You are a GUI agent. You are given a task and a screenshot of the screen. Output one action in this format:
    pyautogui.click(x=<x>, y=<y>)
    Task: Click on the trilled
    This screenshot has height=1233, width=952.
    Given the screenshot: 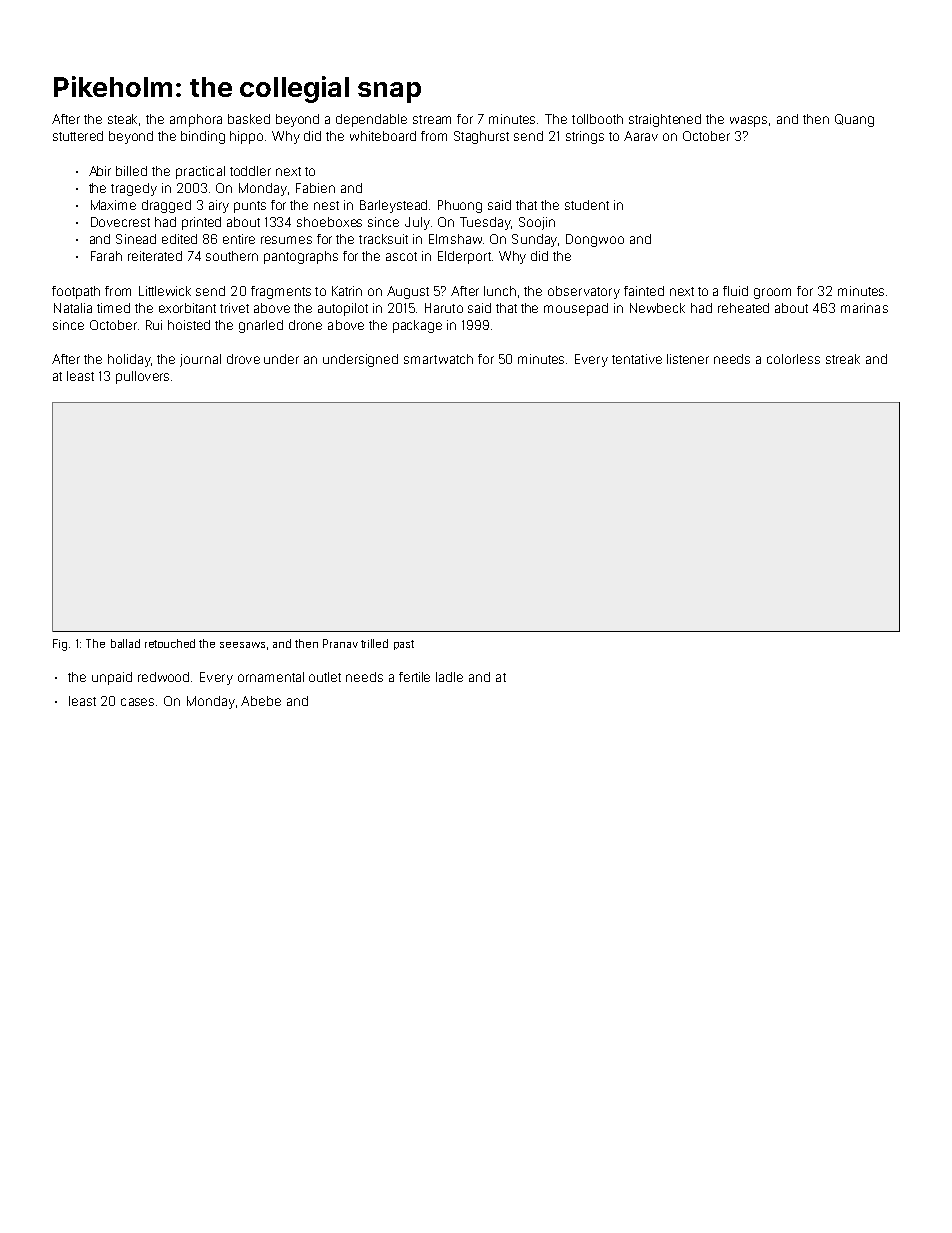 What is the action you would take?
    pyautogui.click(x=374, y=643)
